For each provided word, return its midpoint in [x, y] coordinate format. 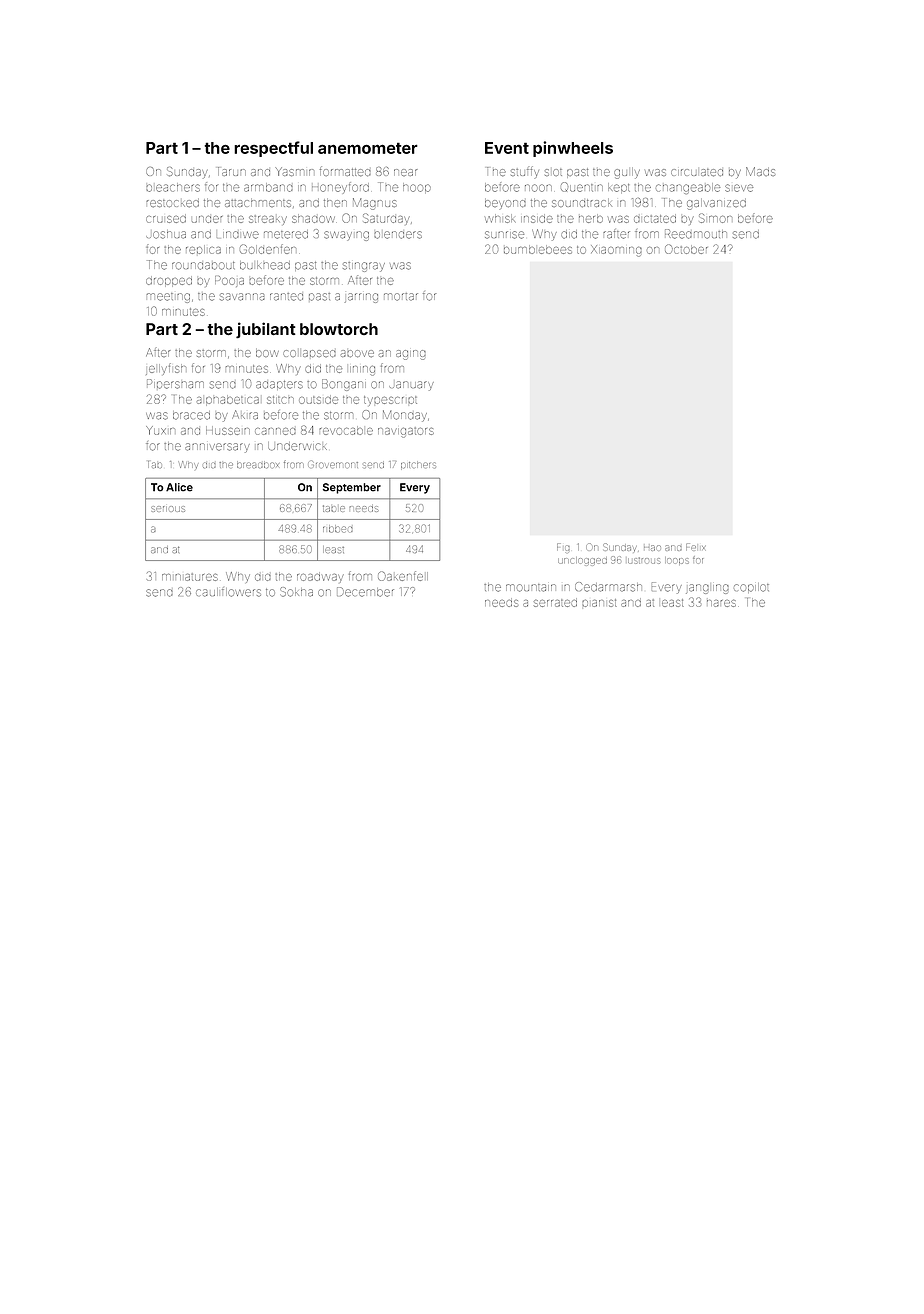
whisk [500, 218]
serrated [555, 602]
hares [721, 603]
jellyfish [166, 369]
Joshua [166, 235]
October [686, 249]
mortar [401, 297]
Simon [715, 218]
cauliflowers [228, 592]
